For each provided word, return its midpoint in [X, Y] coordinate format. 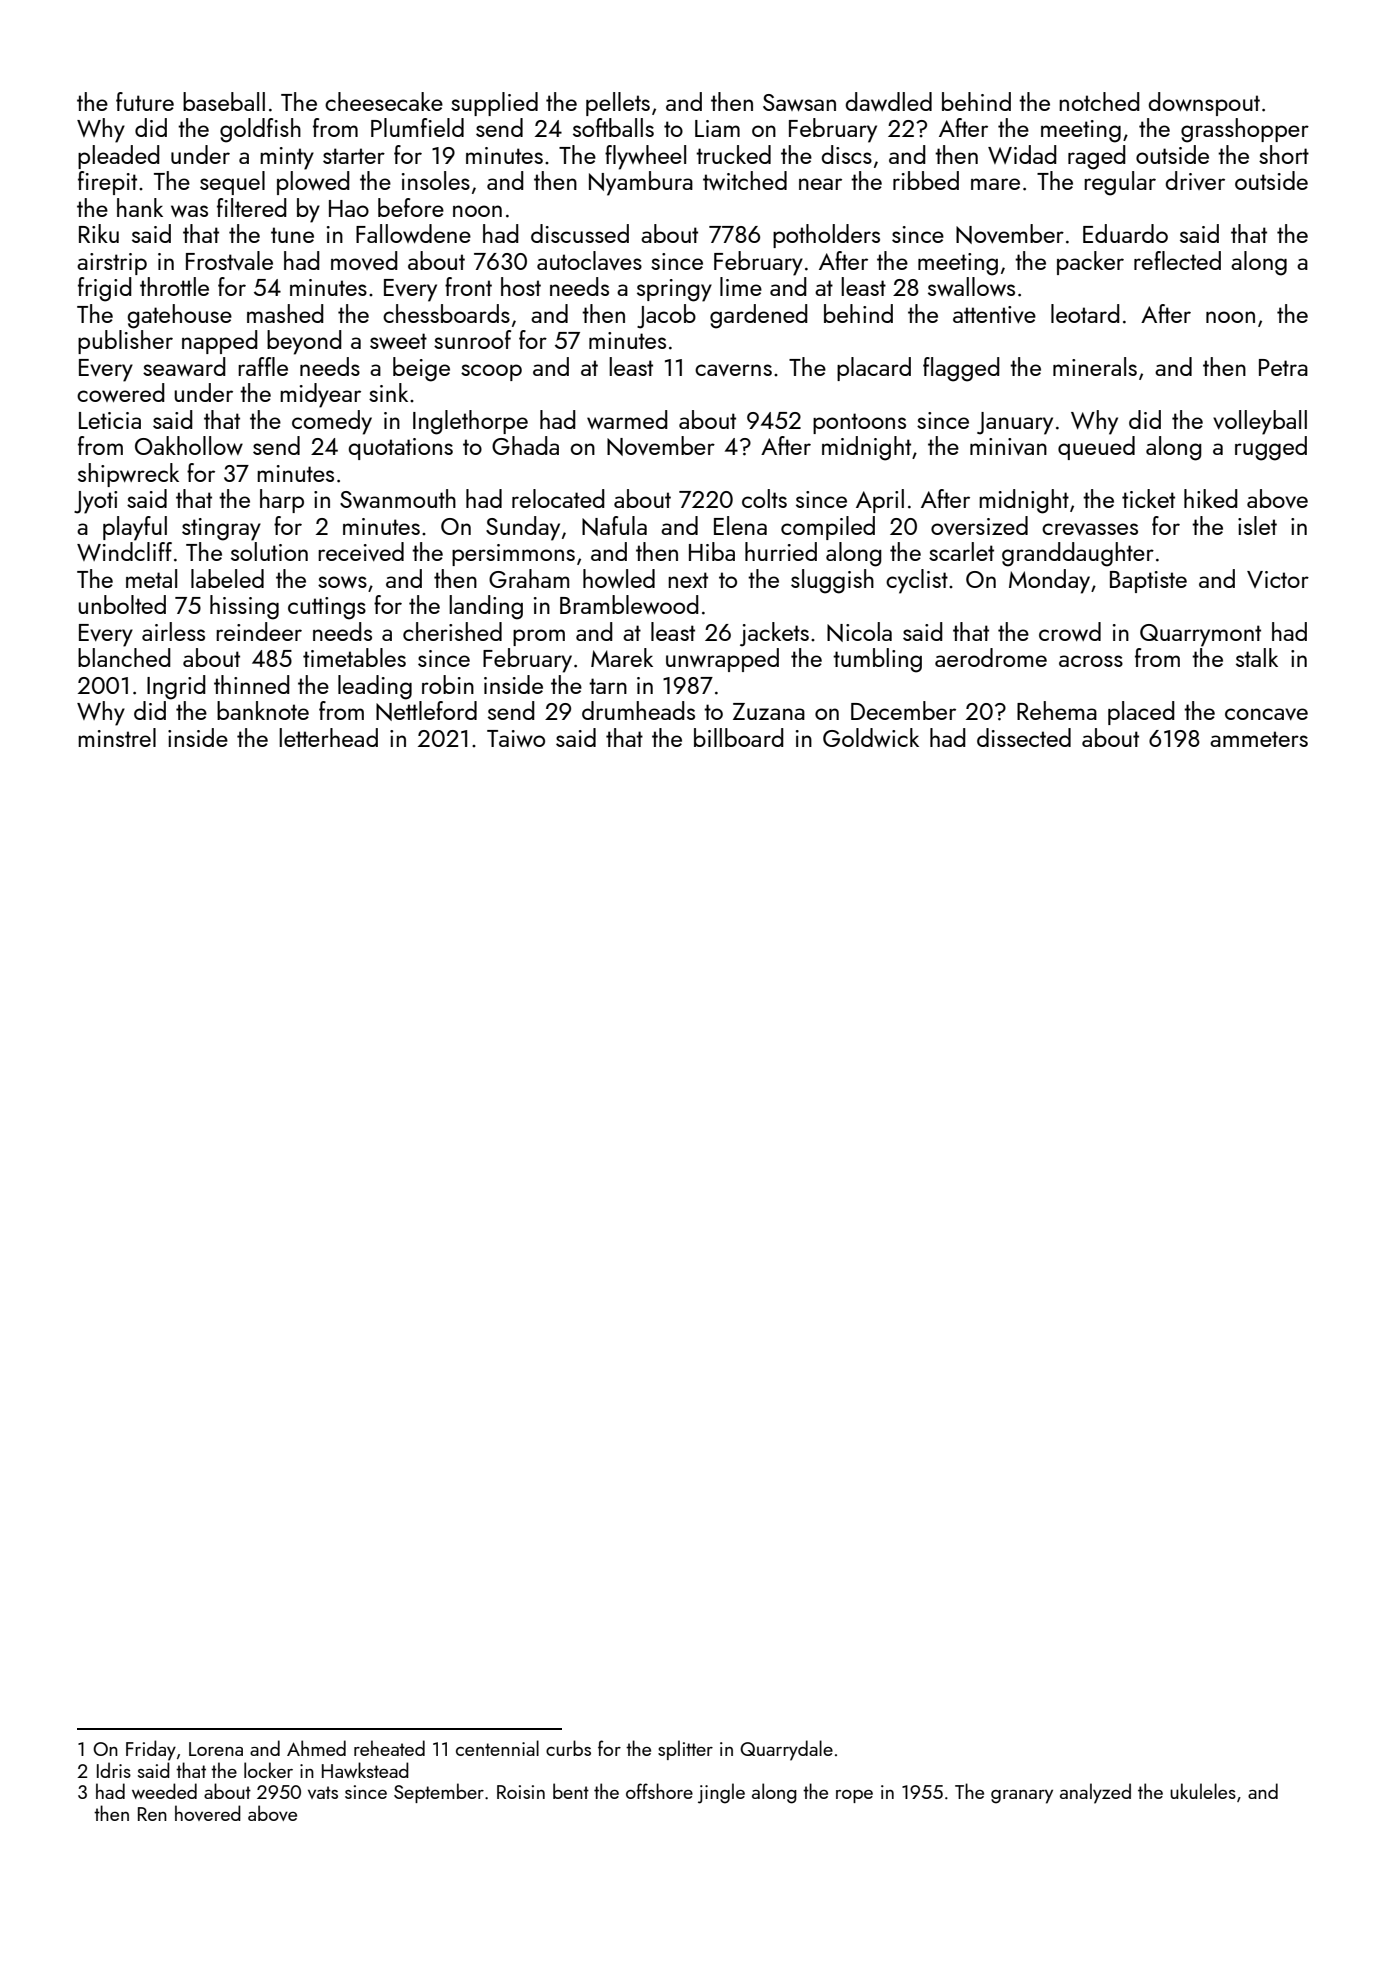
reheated [389, 1748]
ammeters [1259, 739]
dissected [1024, 737]
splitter [685, 1750]
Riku [99, 233]
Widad [1022, 154]
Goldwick [871, 737]
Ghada [525, 445]
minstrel [117, 737]
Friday [151, 1750]
